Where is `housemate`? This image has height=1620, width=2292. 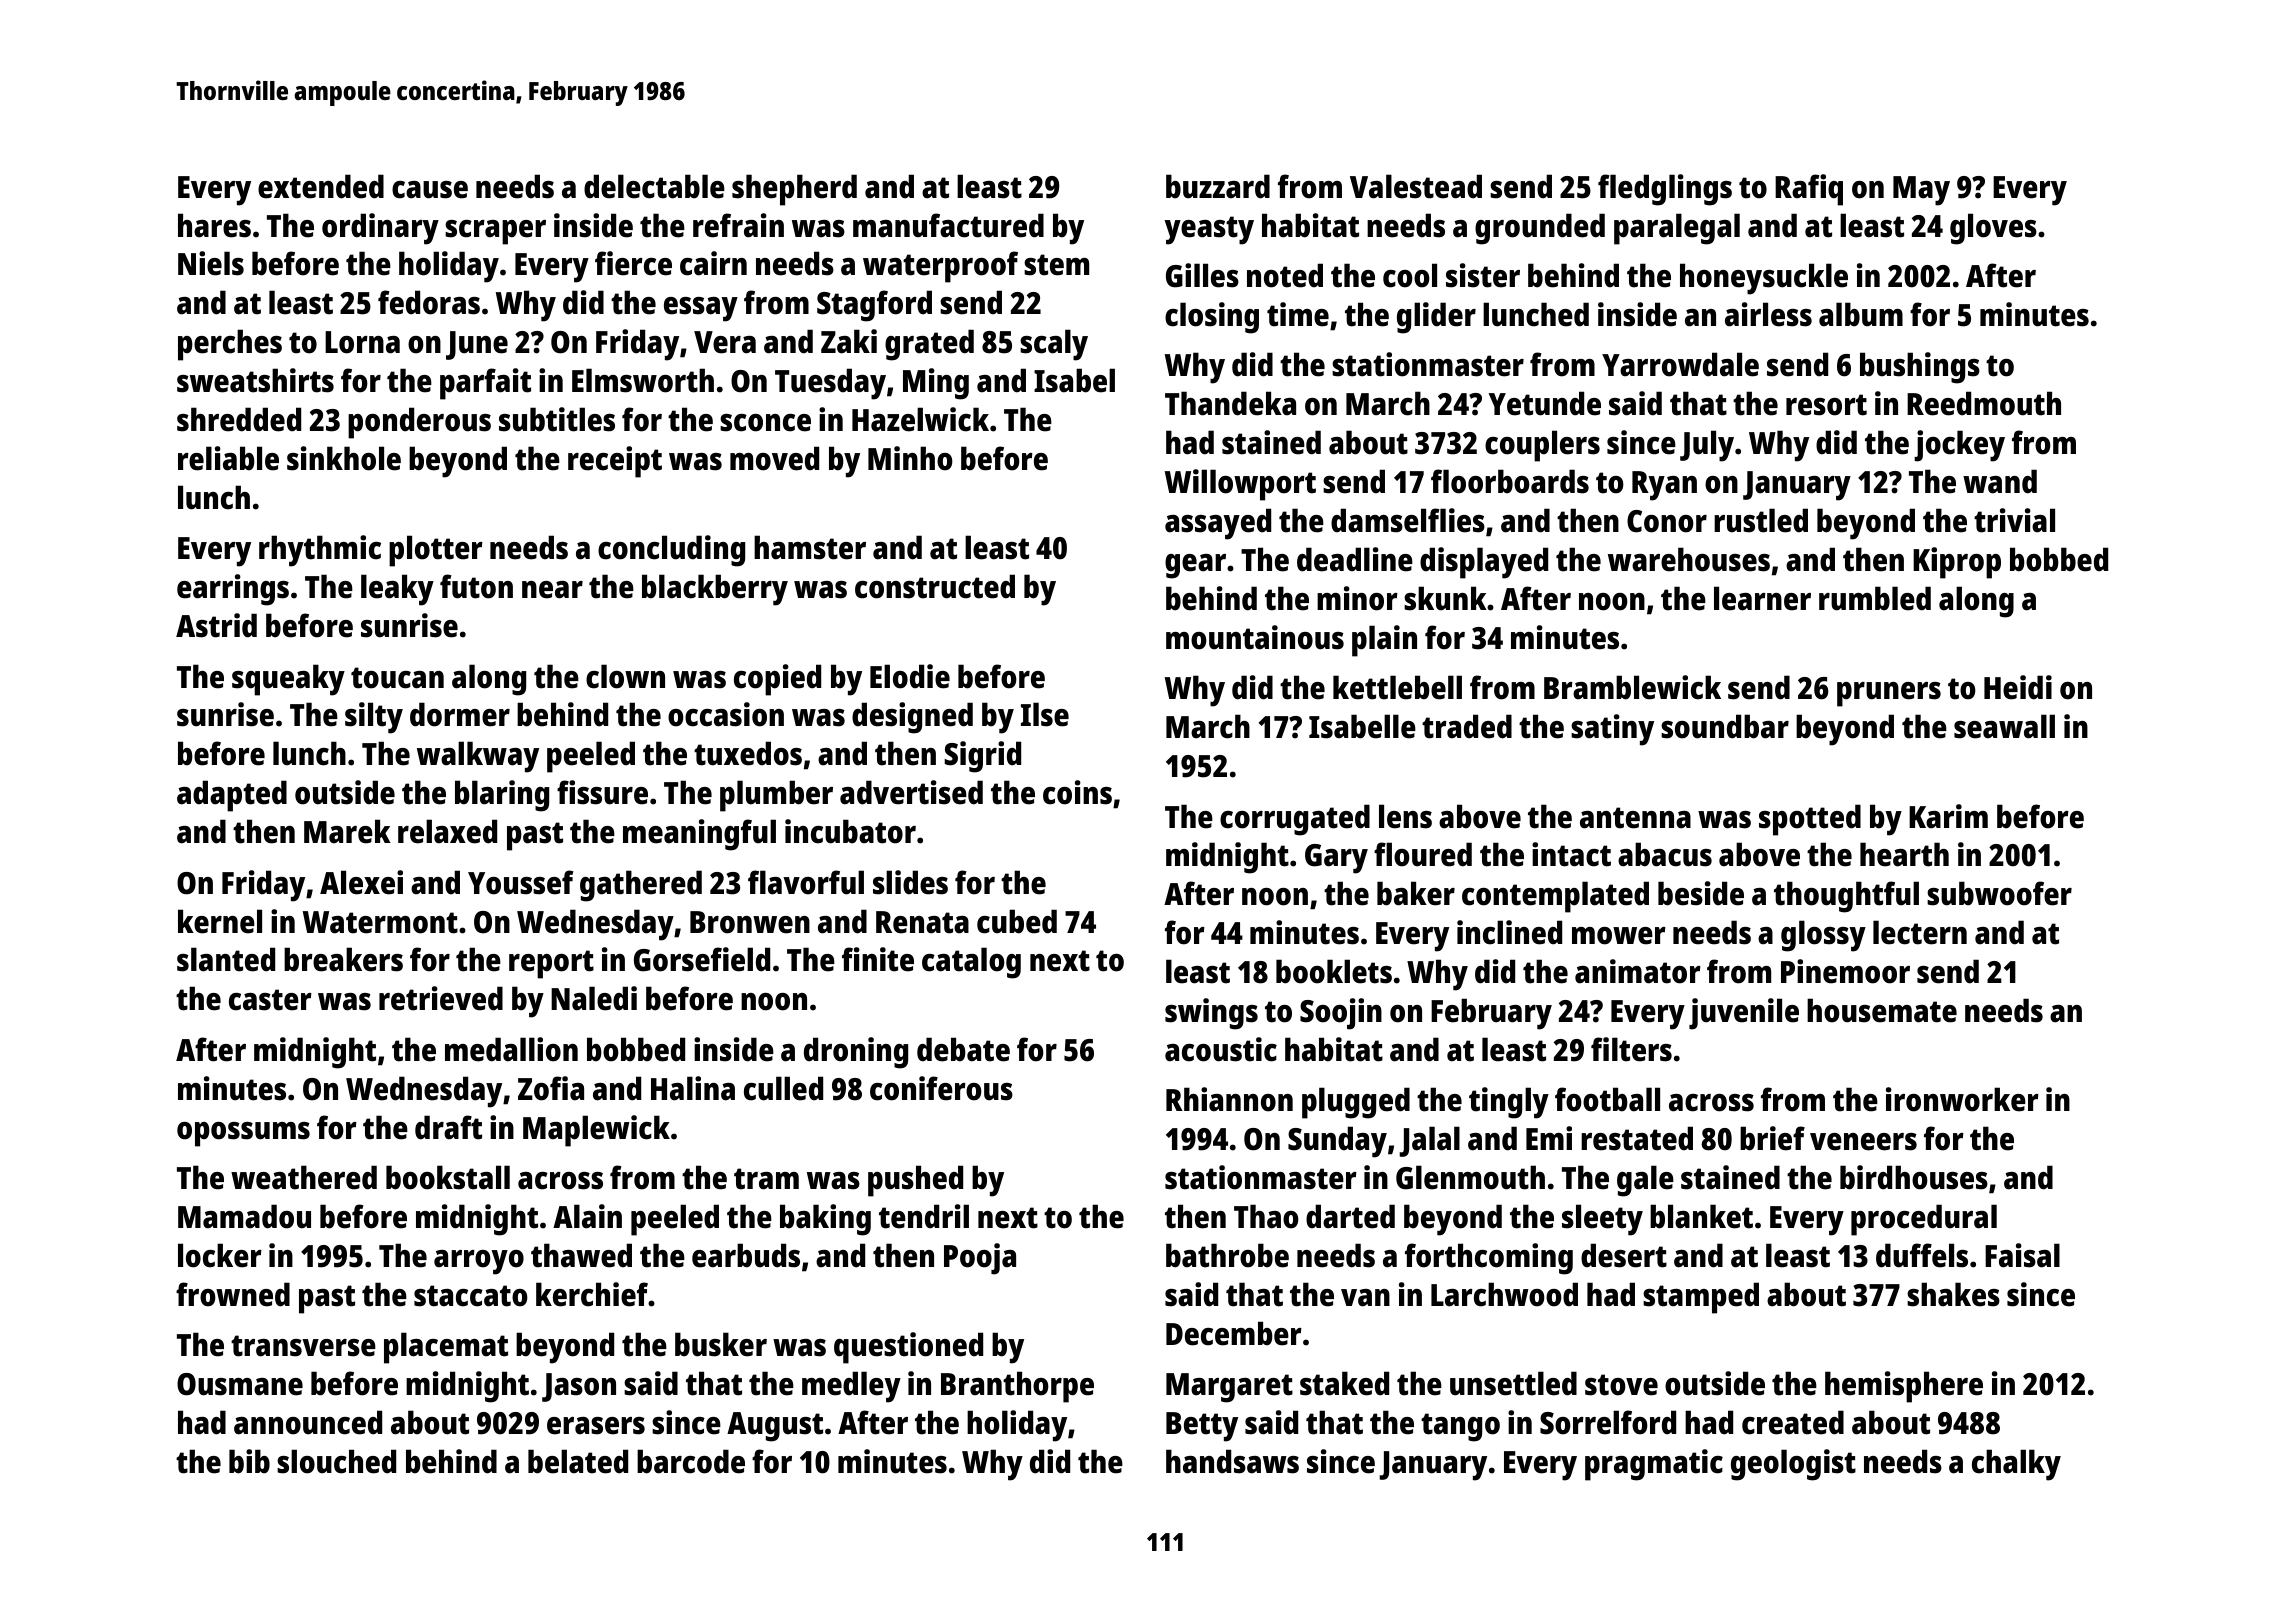
housemate is located at coordinates (1882, 1010).
